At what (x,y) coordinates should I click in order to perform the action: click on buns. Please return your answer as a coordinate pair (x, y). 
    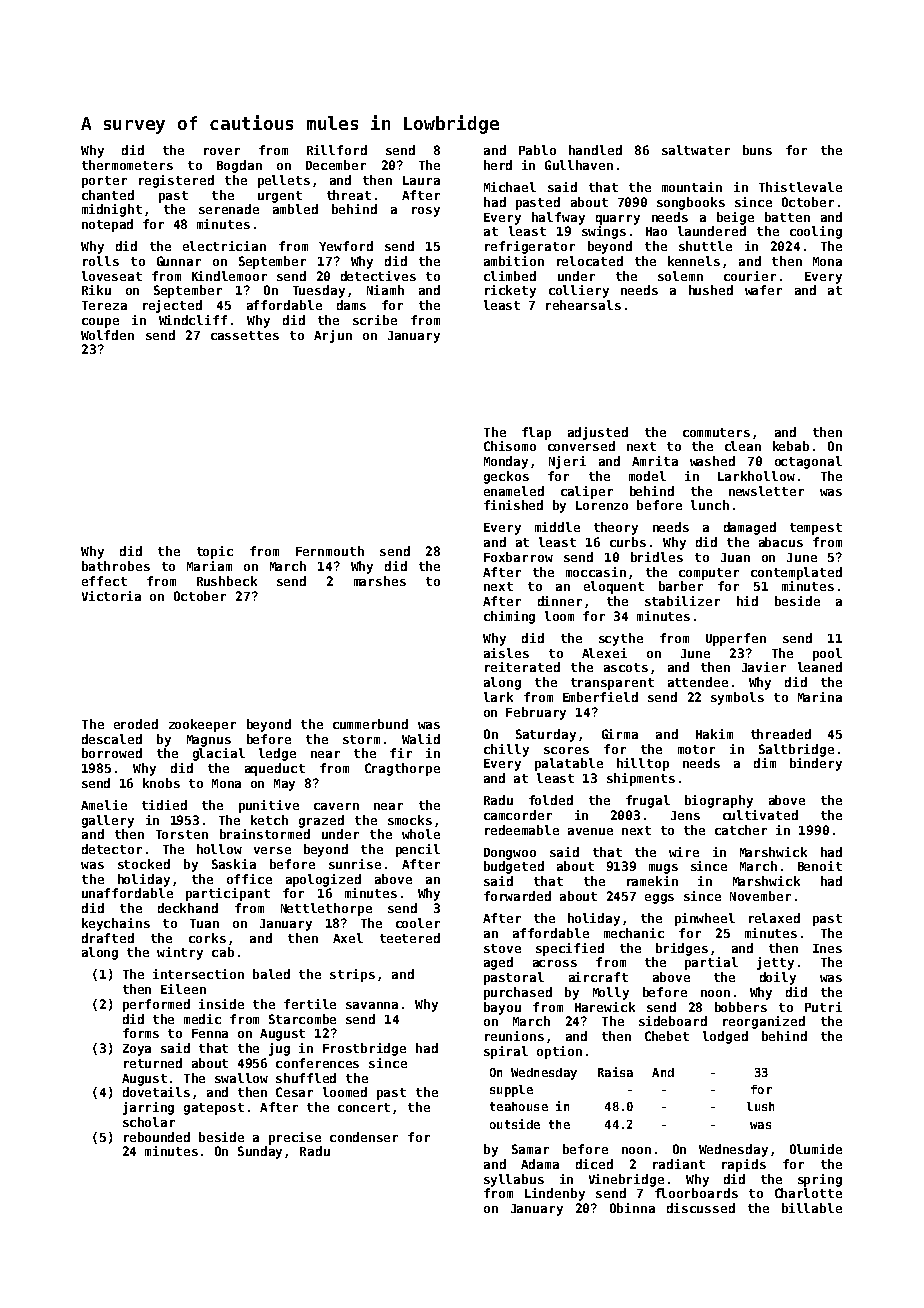
    Looking at the image, I should click on (757, 150).
